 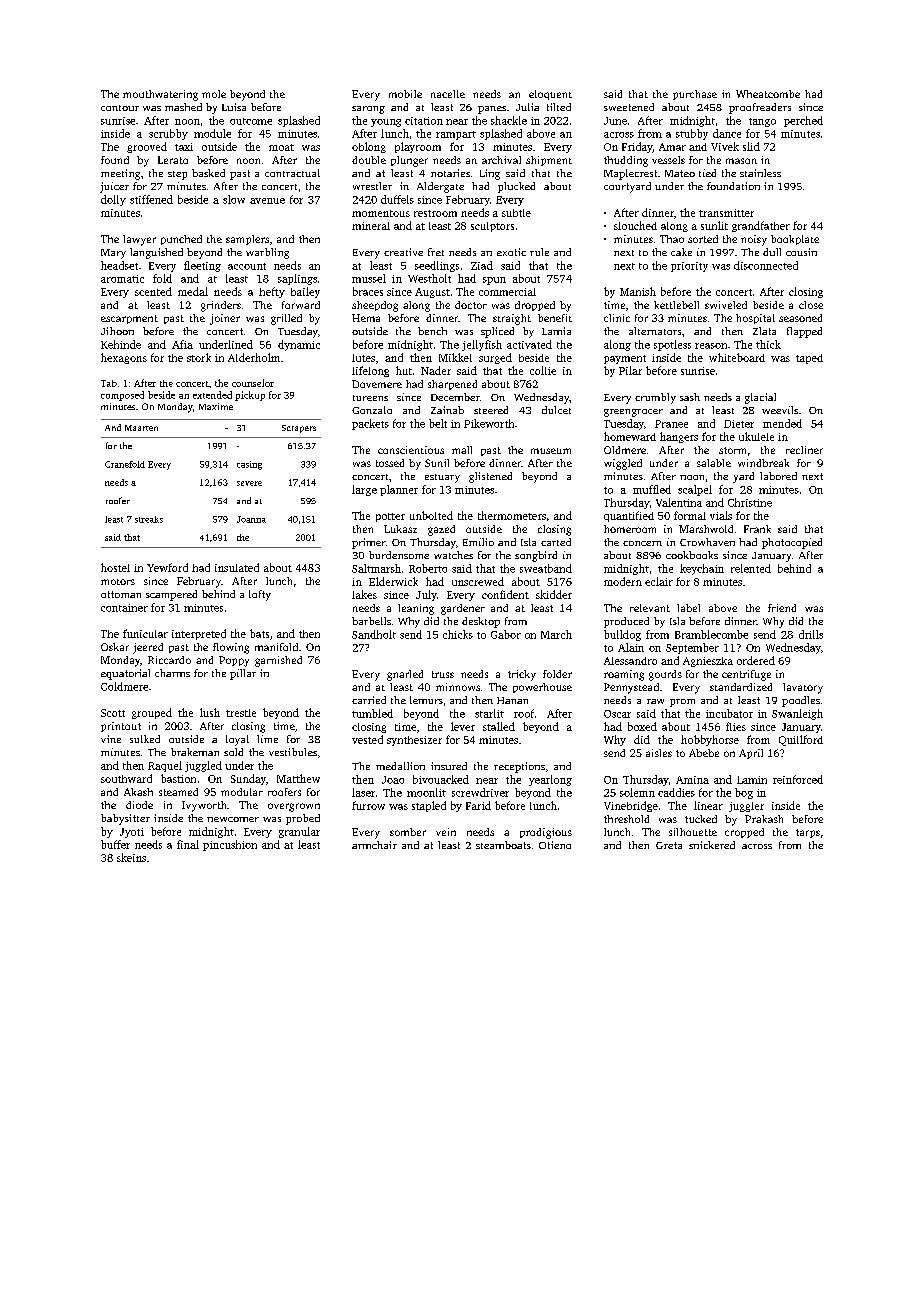 What do you see at coordinates (751, 754) in the document?
I see `April` at bounding box center [751, 754].
